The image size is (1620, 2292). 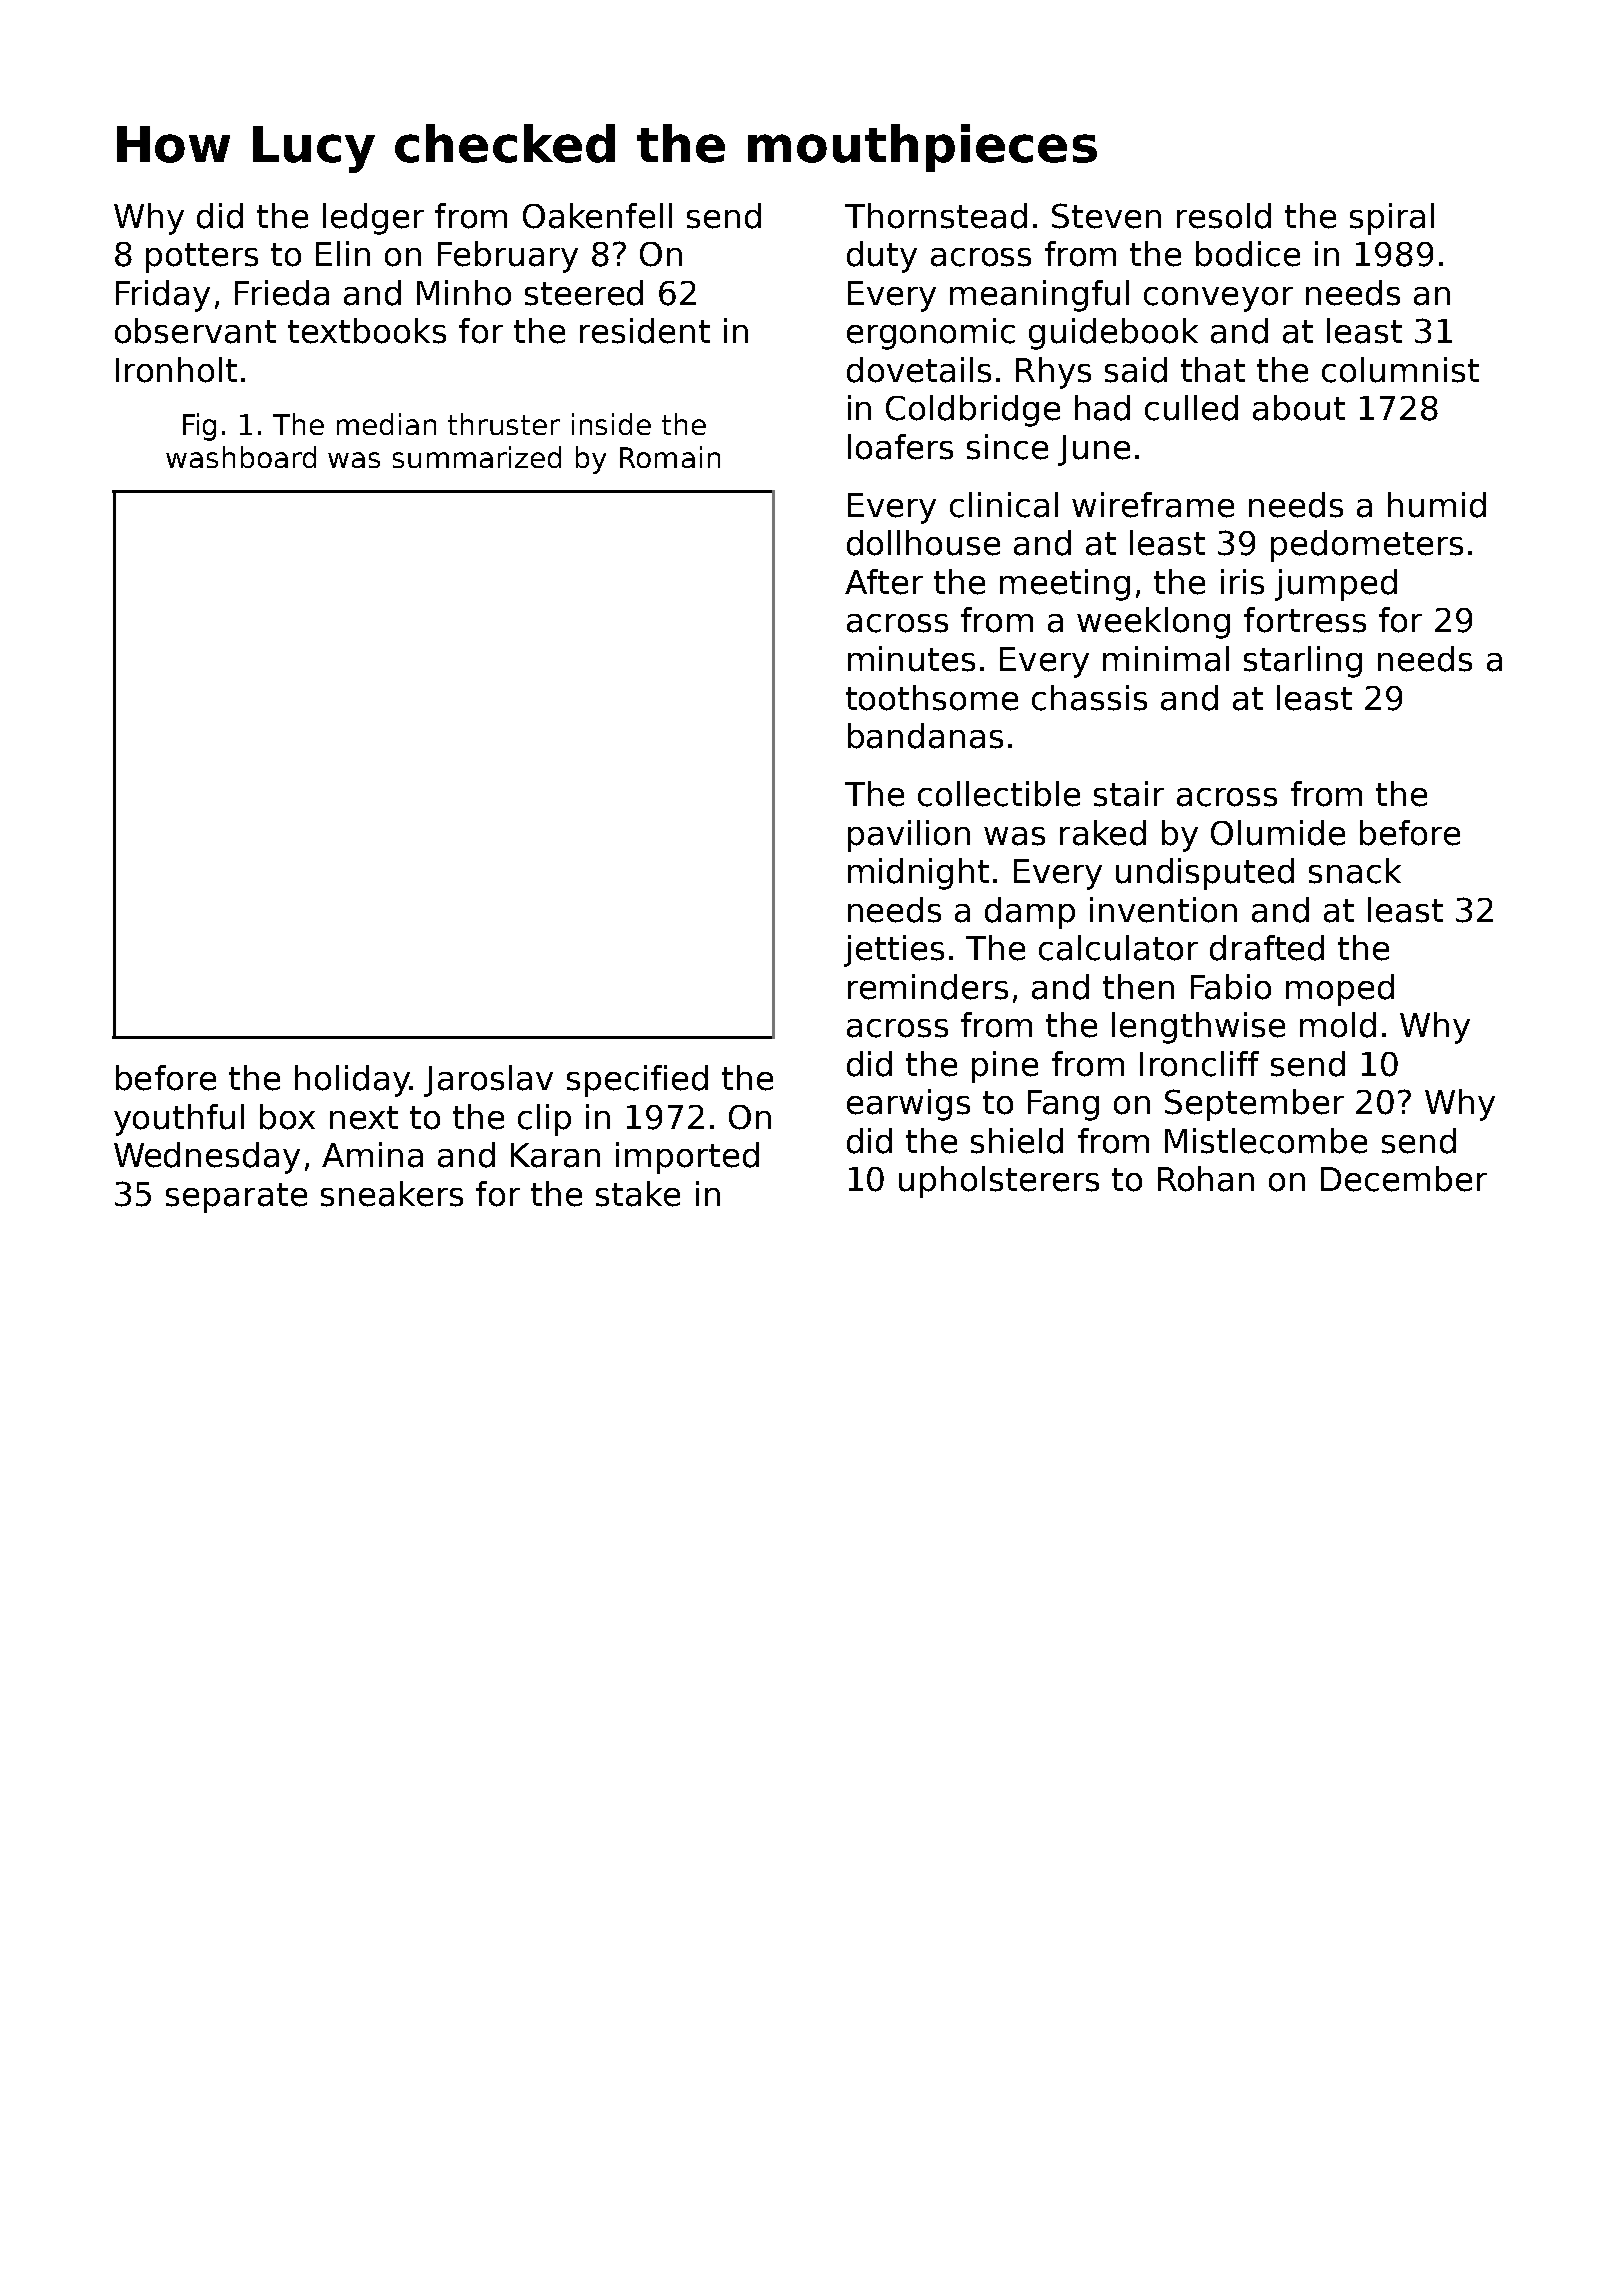 I want to click on upholsterers, so click(x=999, y=1182).
